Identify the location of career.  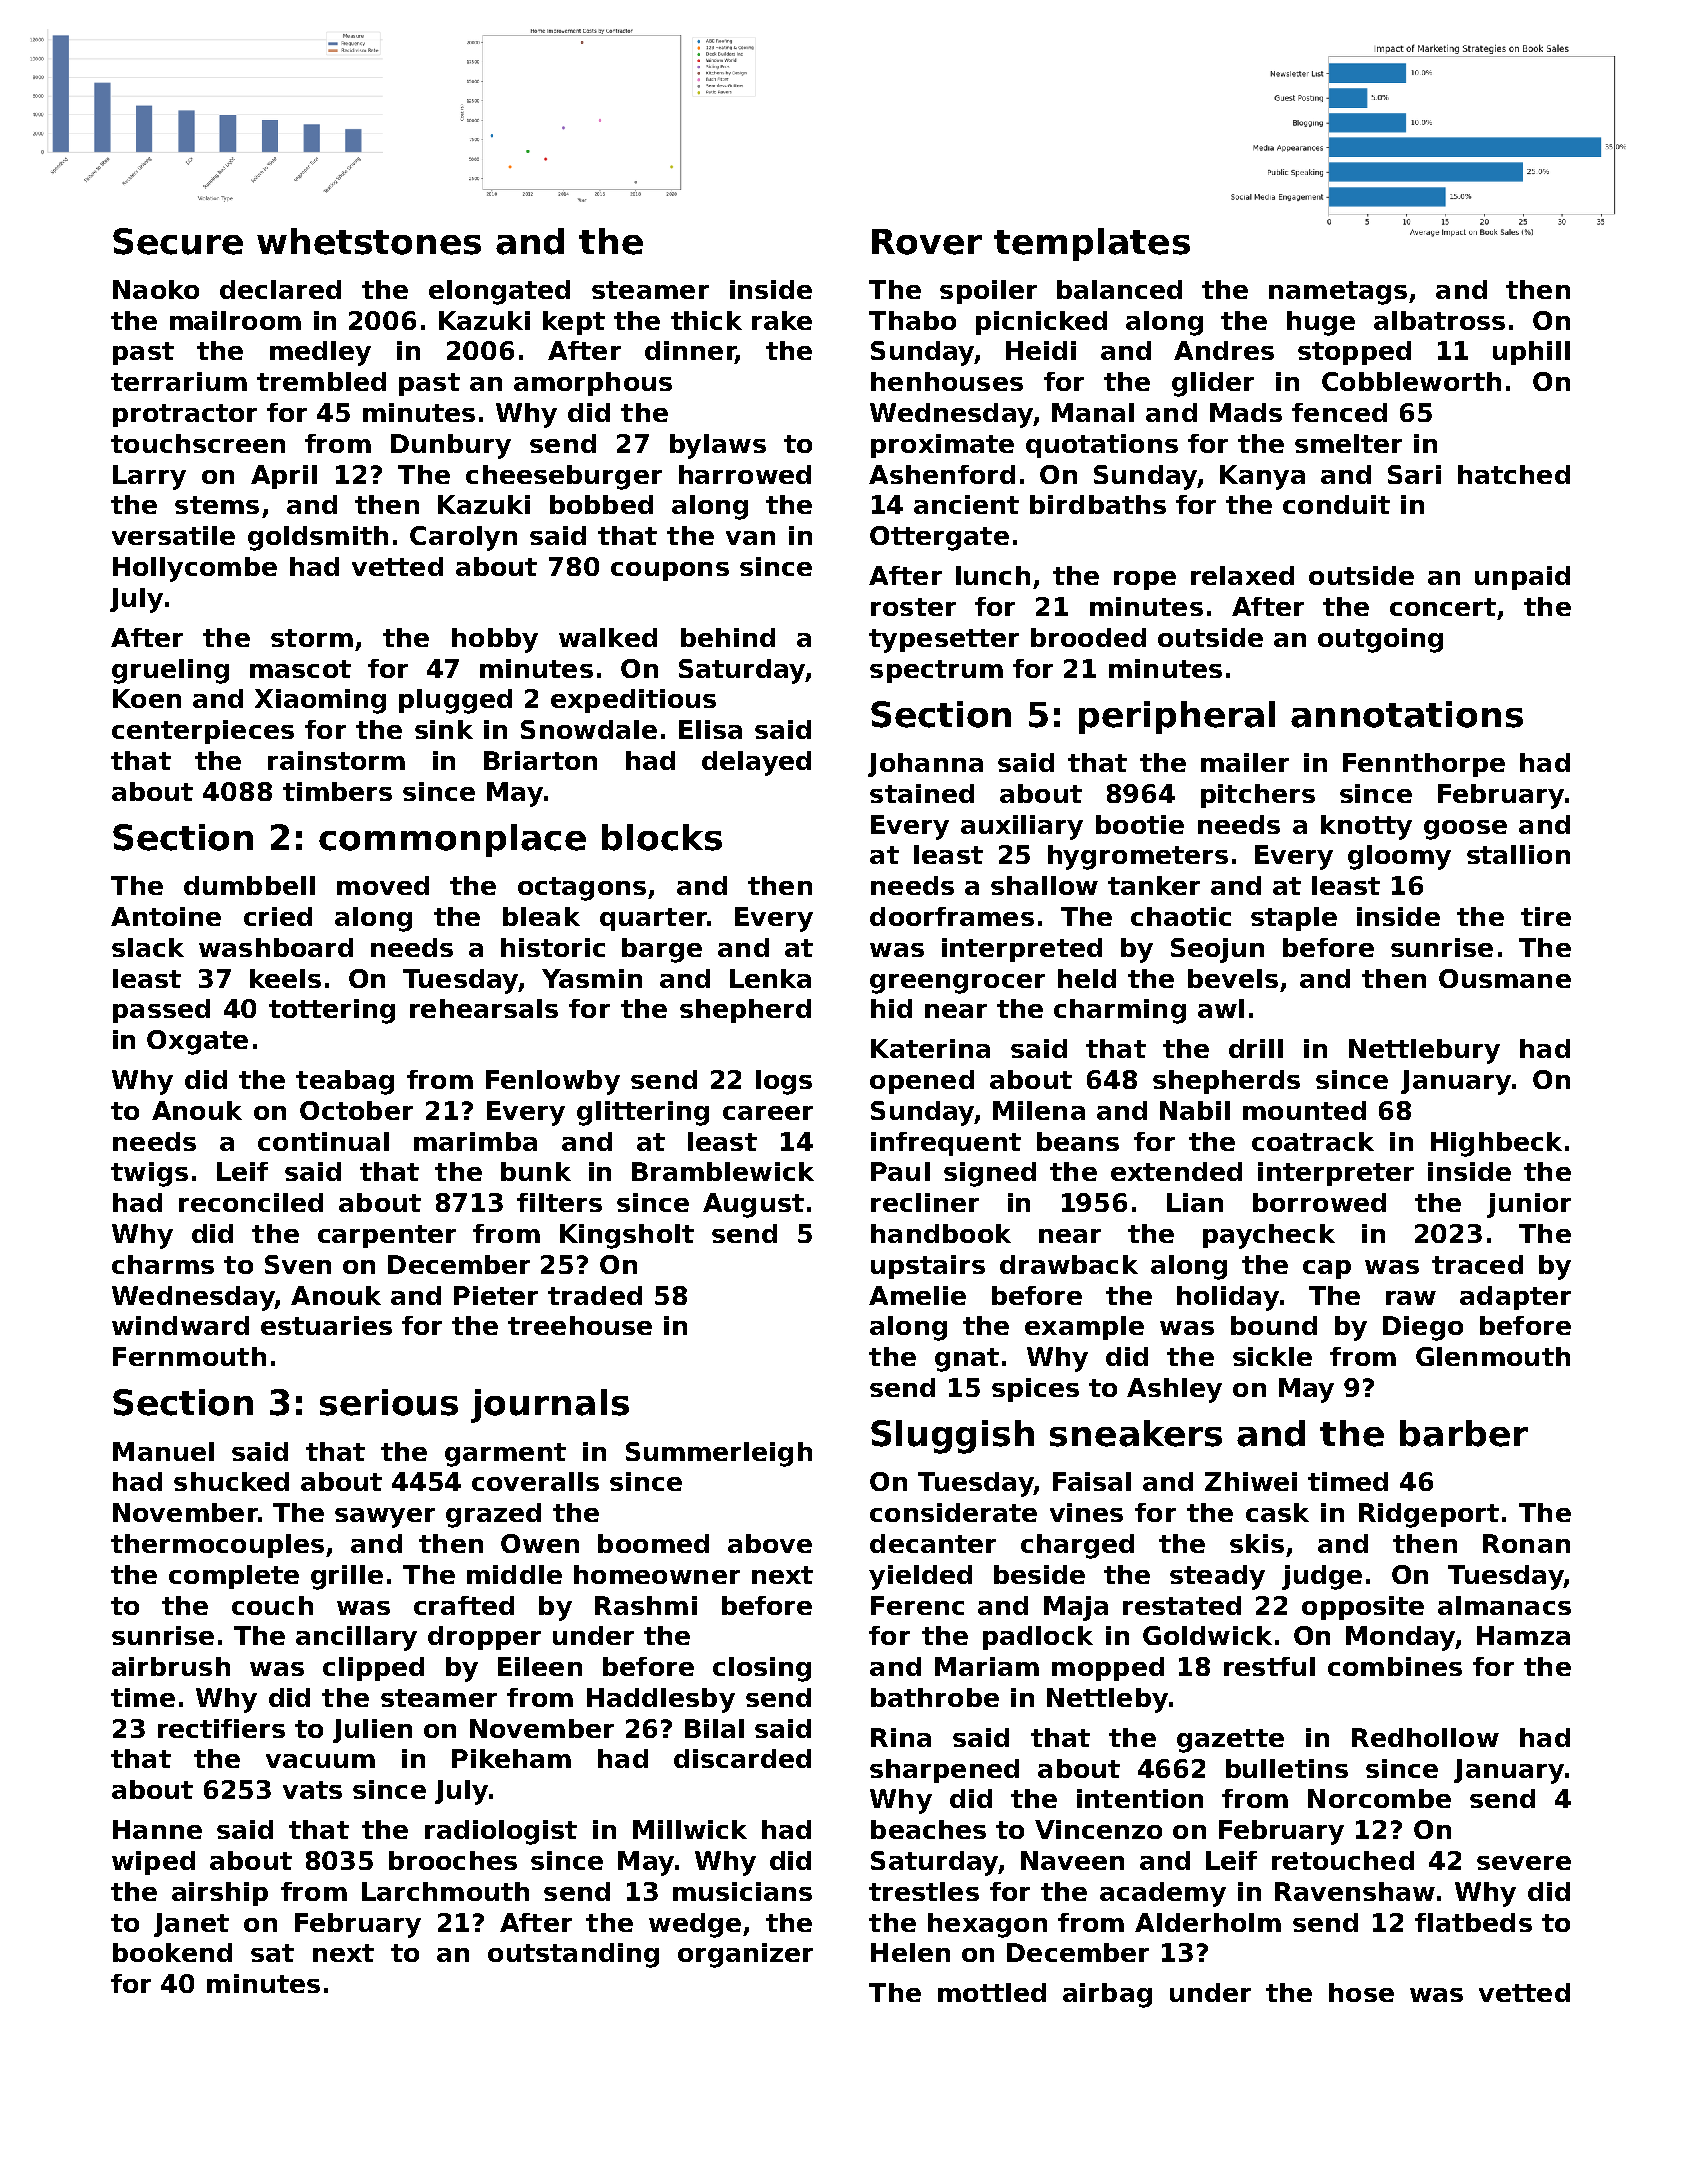
(768, 1113).
